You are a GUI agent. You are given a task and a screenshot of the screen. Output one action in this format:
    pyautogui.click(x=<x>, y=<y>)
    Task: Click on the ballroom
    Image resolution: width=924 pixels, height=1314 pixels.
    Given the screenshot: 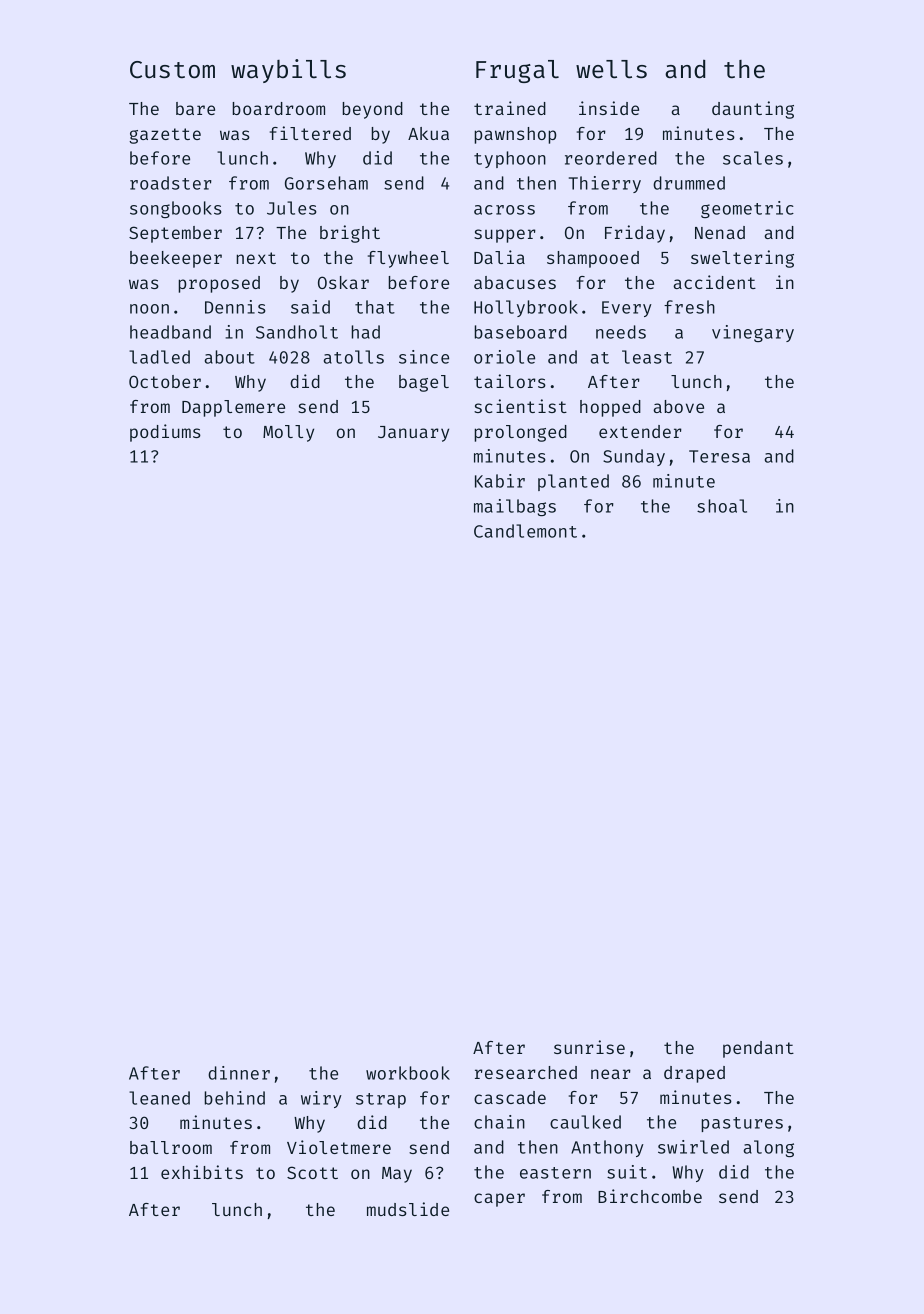 What is the action you would take?
    pyautogui.click(x=171, y=1147)
